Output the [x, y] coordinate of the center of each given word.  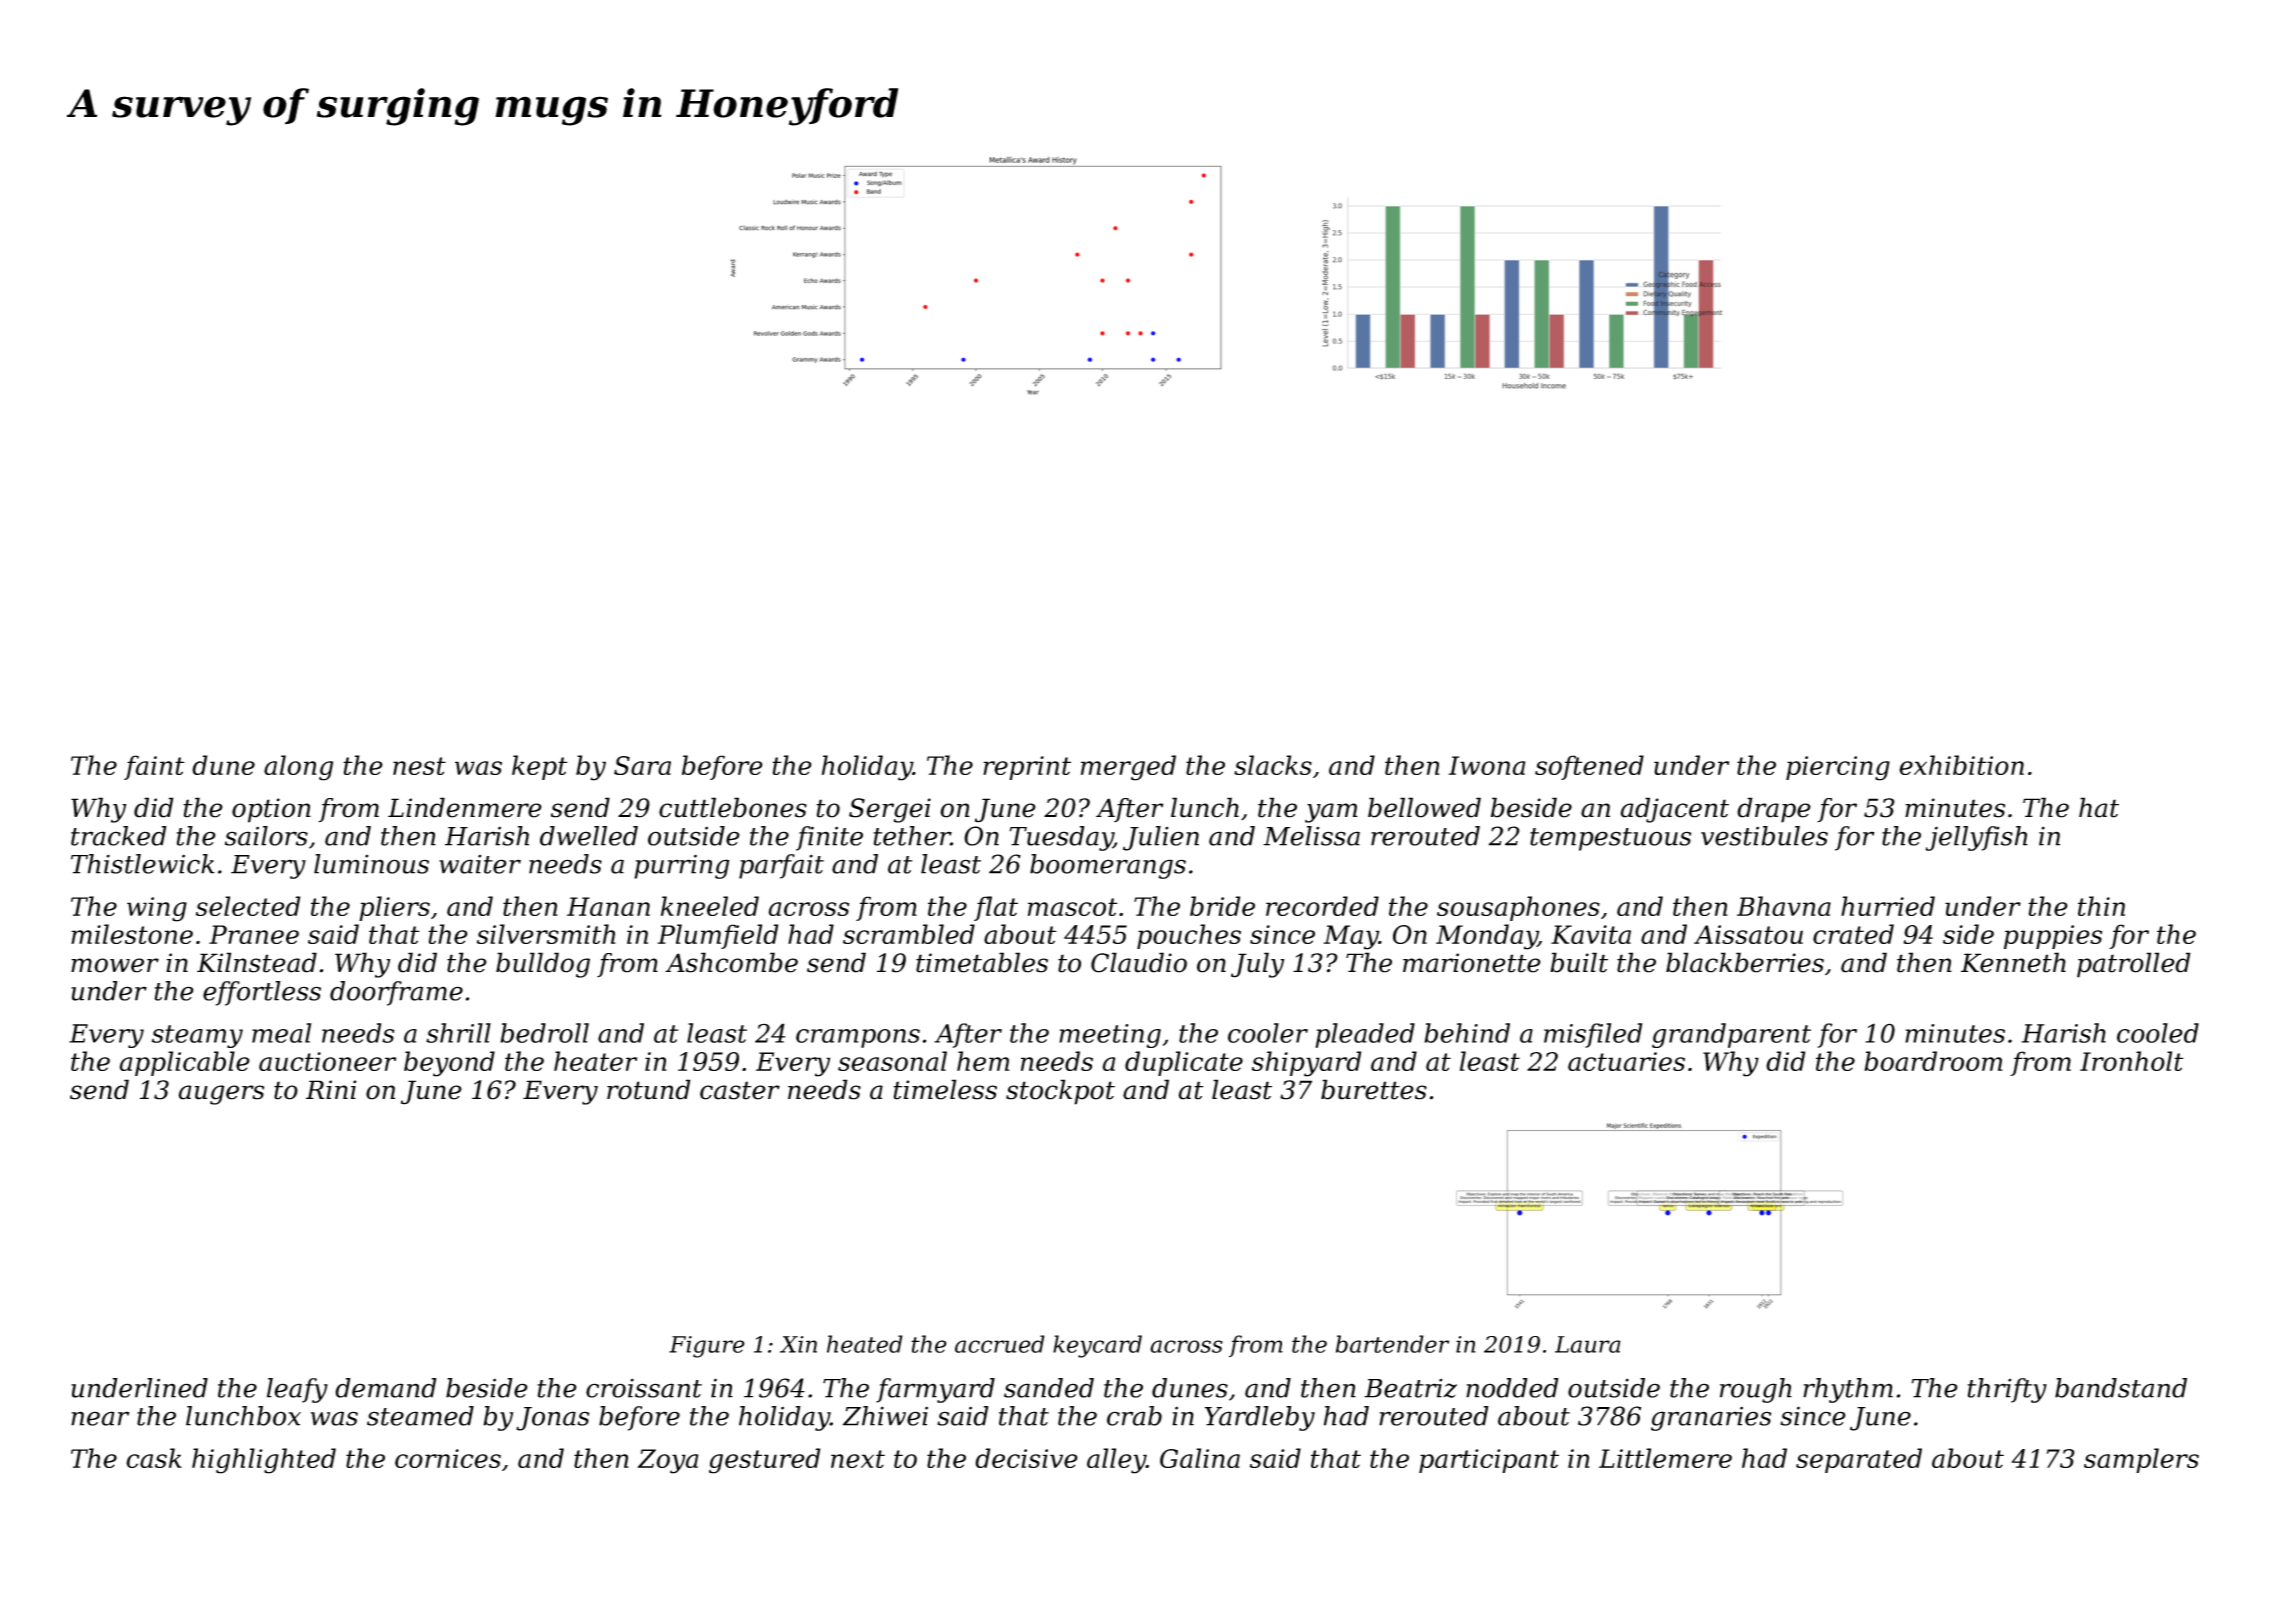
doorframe [396, 993]
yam [1331, 813]
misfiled [1593, 1035]
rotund [649, 1089]
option [271, 810]
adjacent [1674, 810]
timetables [982, 962]
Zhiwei [885, 1416]
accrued [1000, 1344]
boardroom [1933, 1061]
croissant [644, 1388]
